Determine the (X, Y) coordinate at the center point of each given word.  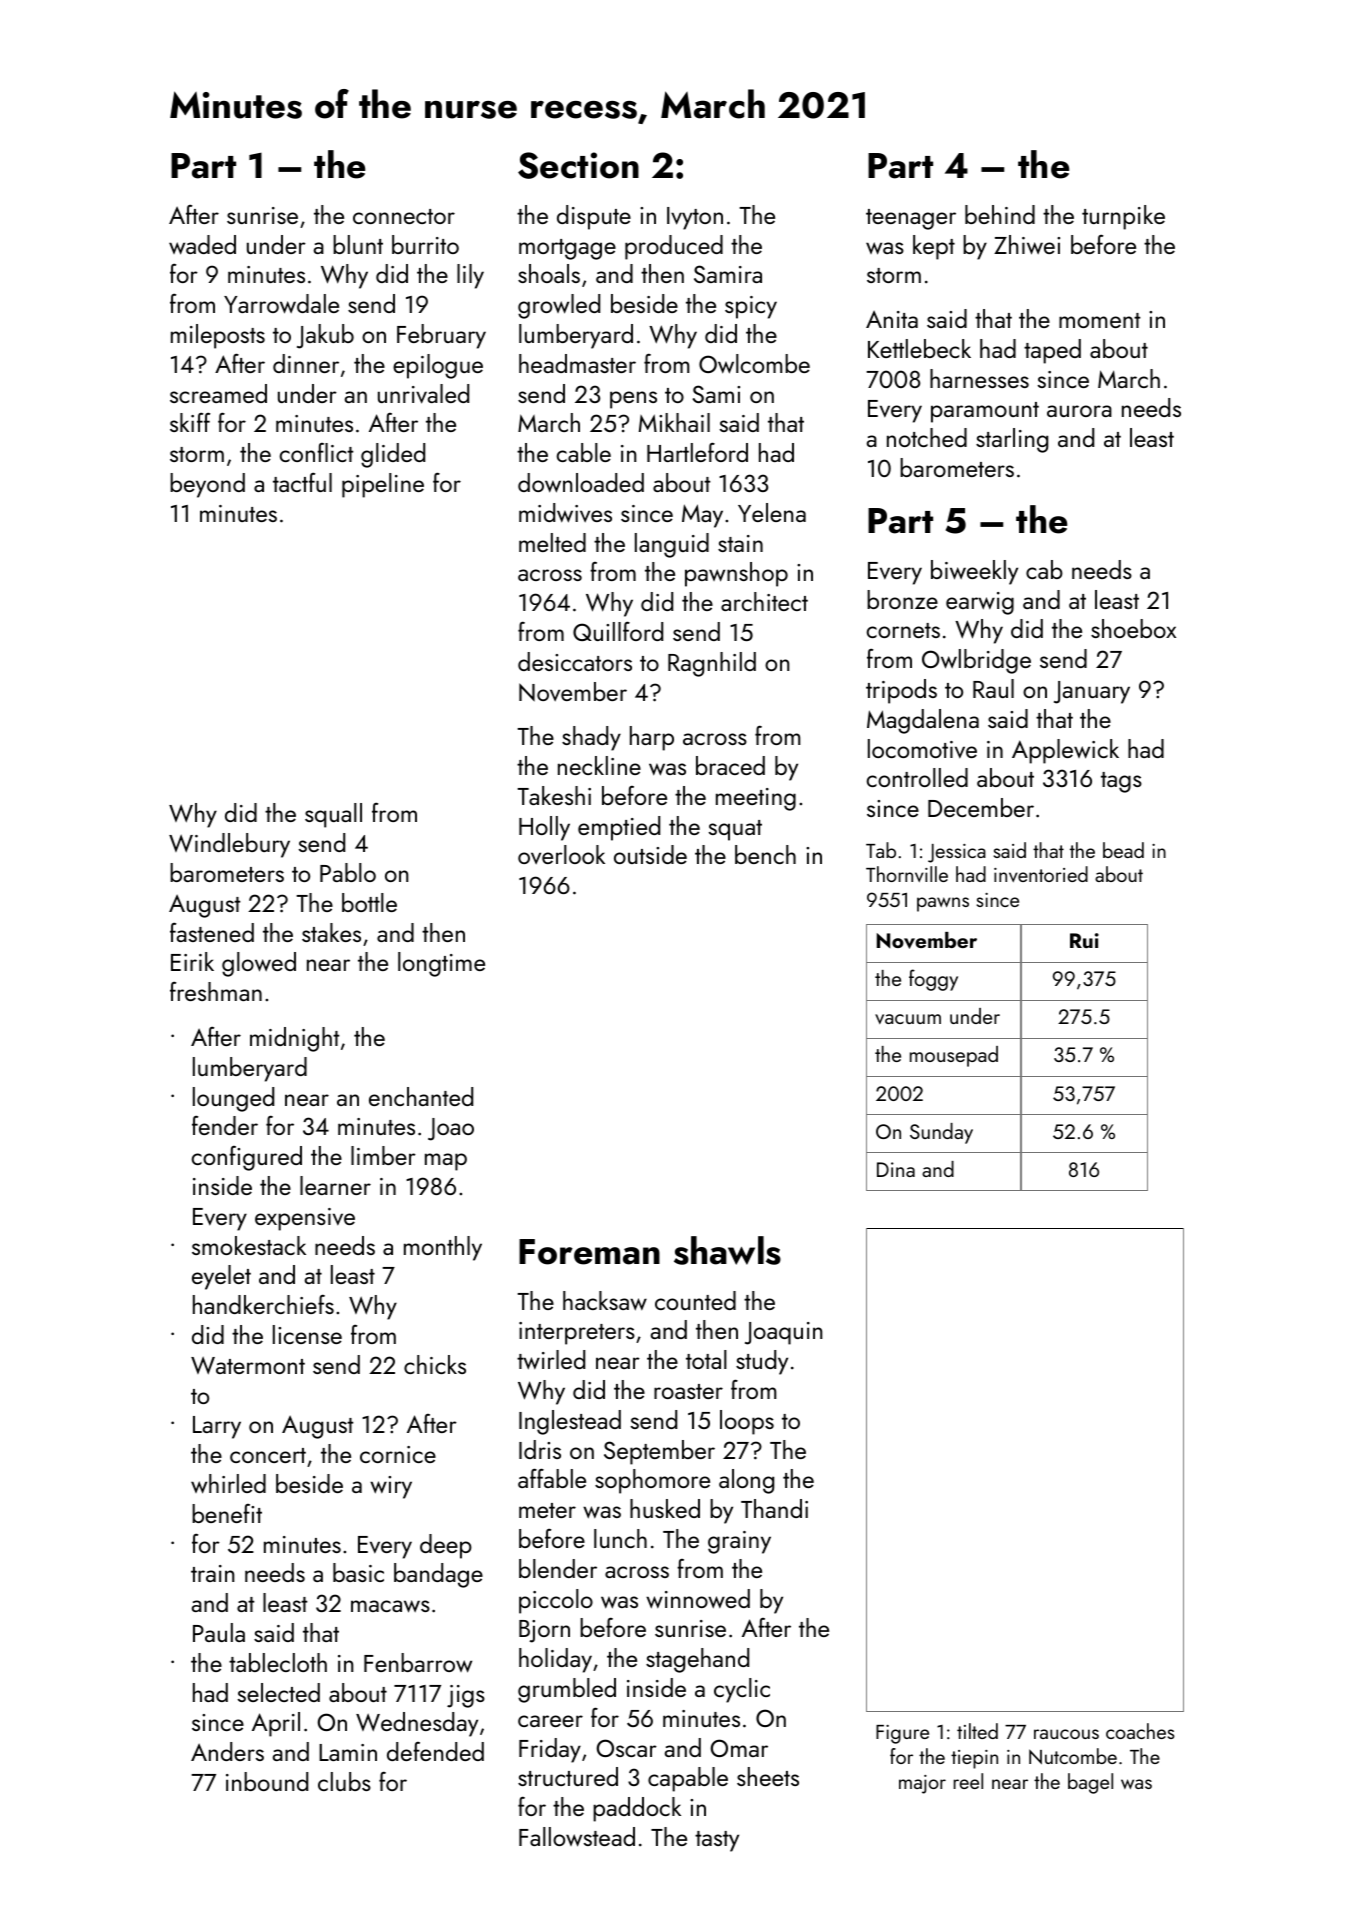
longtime (441, 964)
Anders (227, 1751)
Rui (1084, 940)
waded (202, 245)
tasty (717, 1841)
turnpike (1123, 217)
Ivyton (695, 218)
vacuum (908, 1019)
